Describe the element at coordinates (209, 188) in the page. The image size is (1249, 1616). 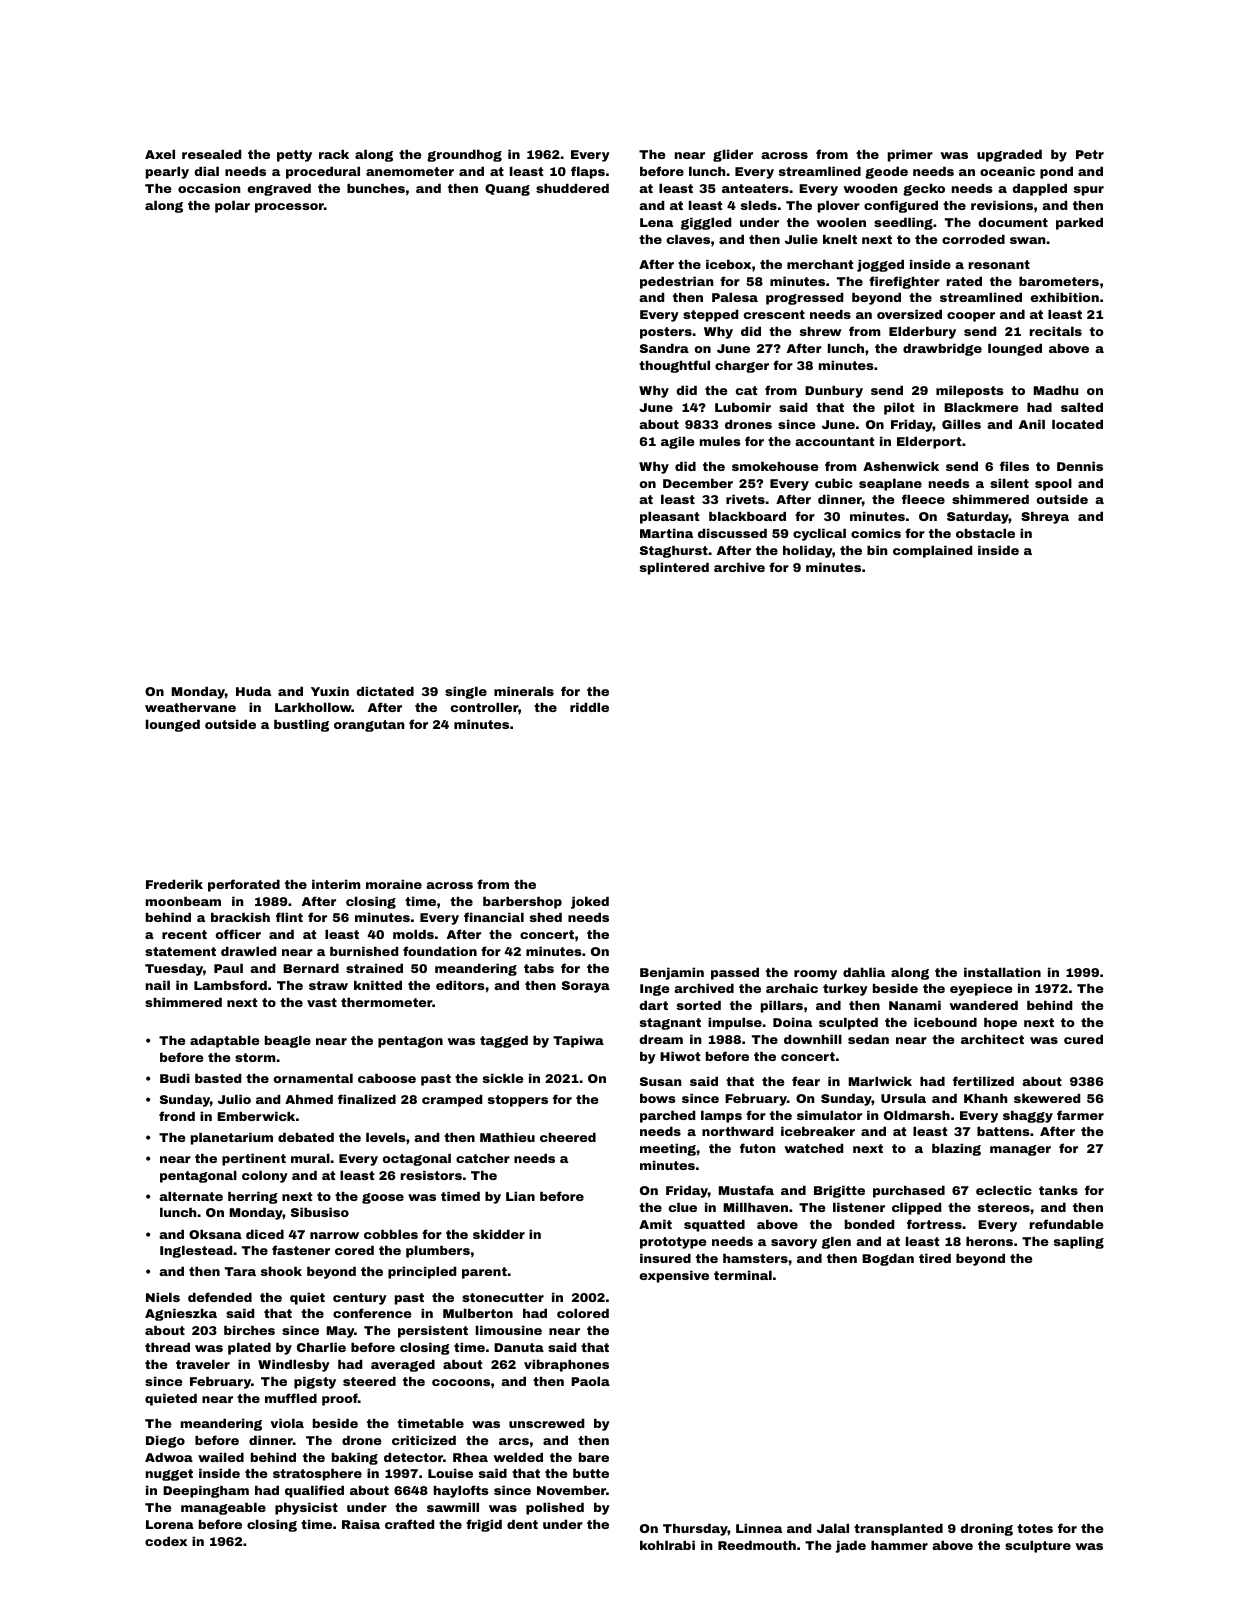
I see `occasion` at that location.
